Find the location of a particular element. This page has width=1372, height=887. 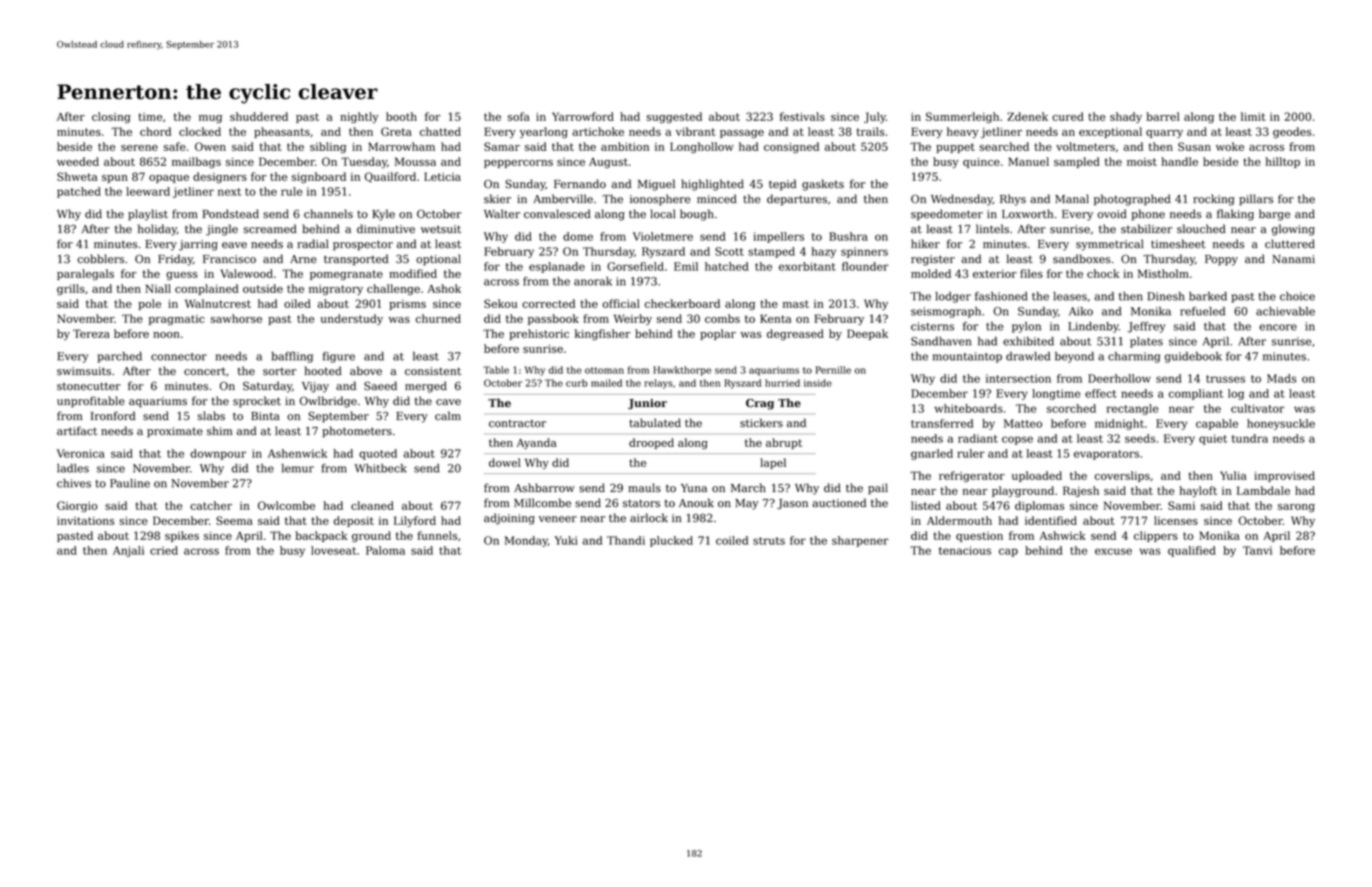

exhibited is located at coordinates (1028, 341).
